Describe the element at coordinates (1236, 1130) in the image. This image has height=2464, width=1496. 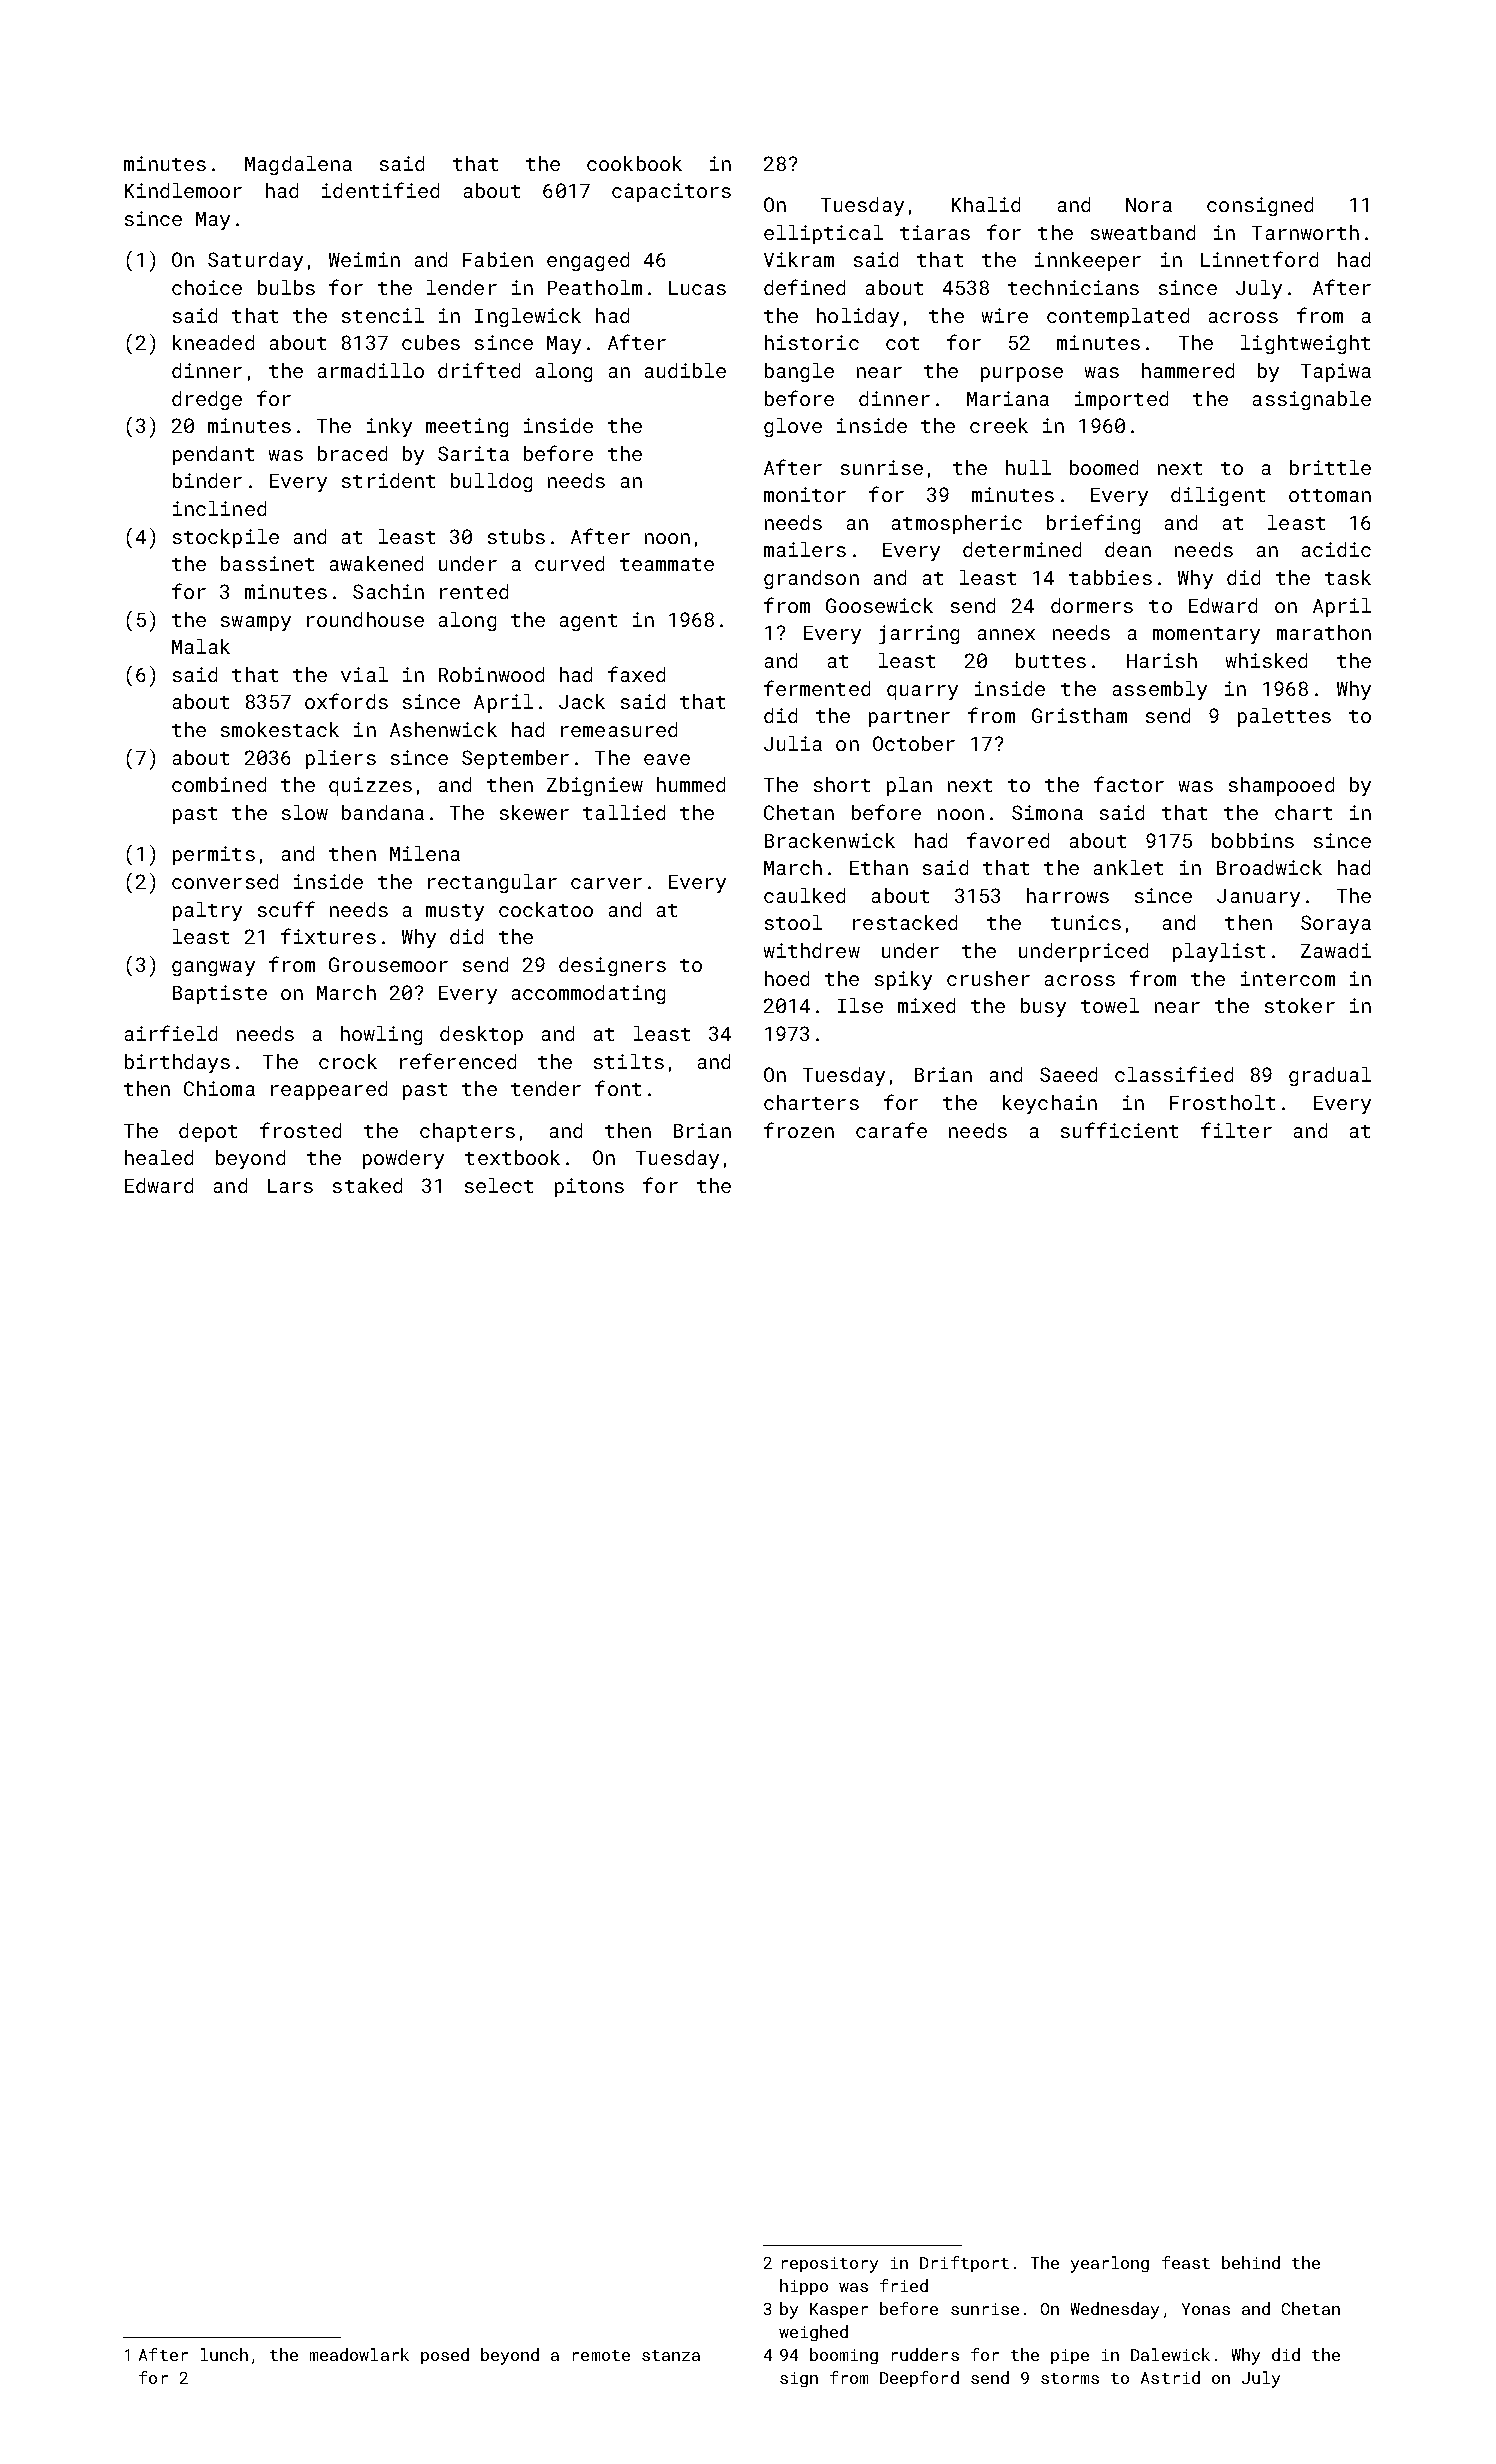
I see `filter` at that location.
